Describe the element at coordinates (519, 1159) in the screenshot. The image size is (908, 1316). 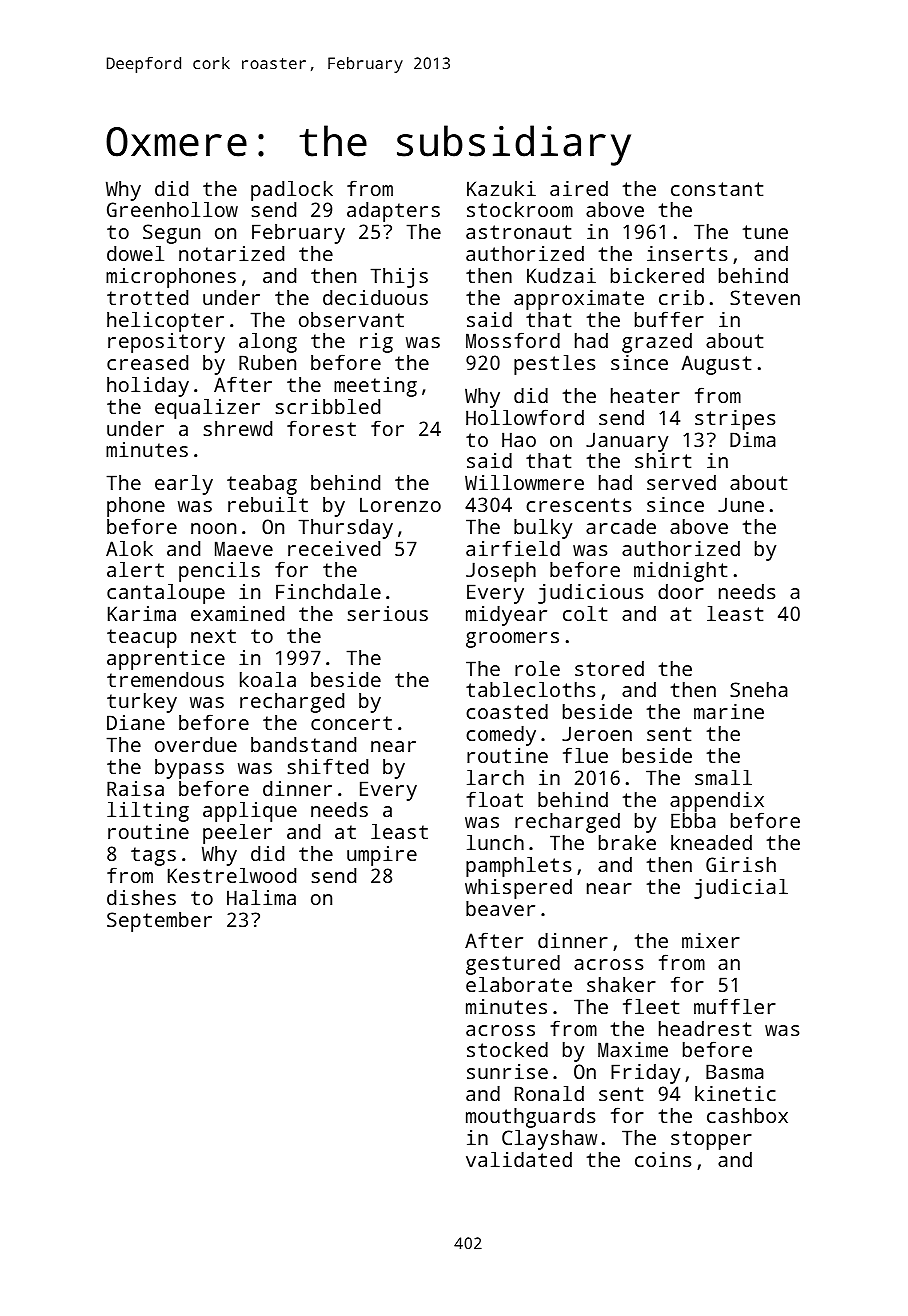
I see `validated` at that location.
